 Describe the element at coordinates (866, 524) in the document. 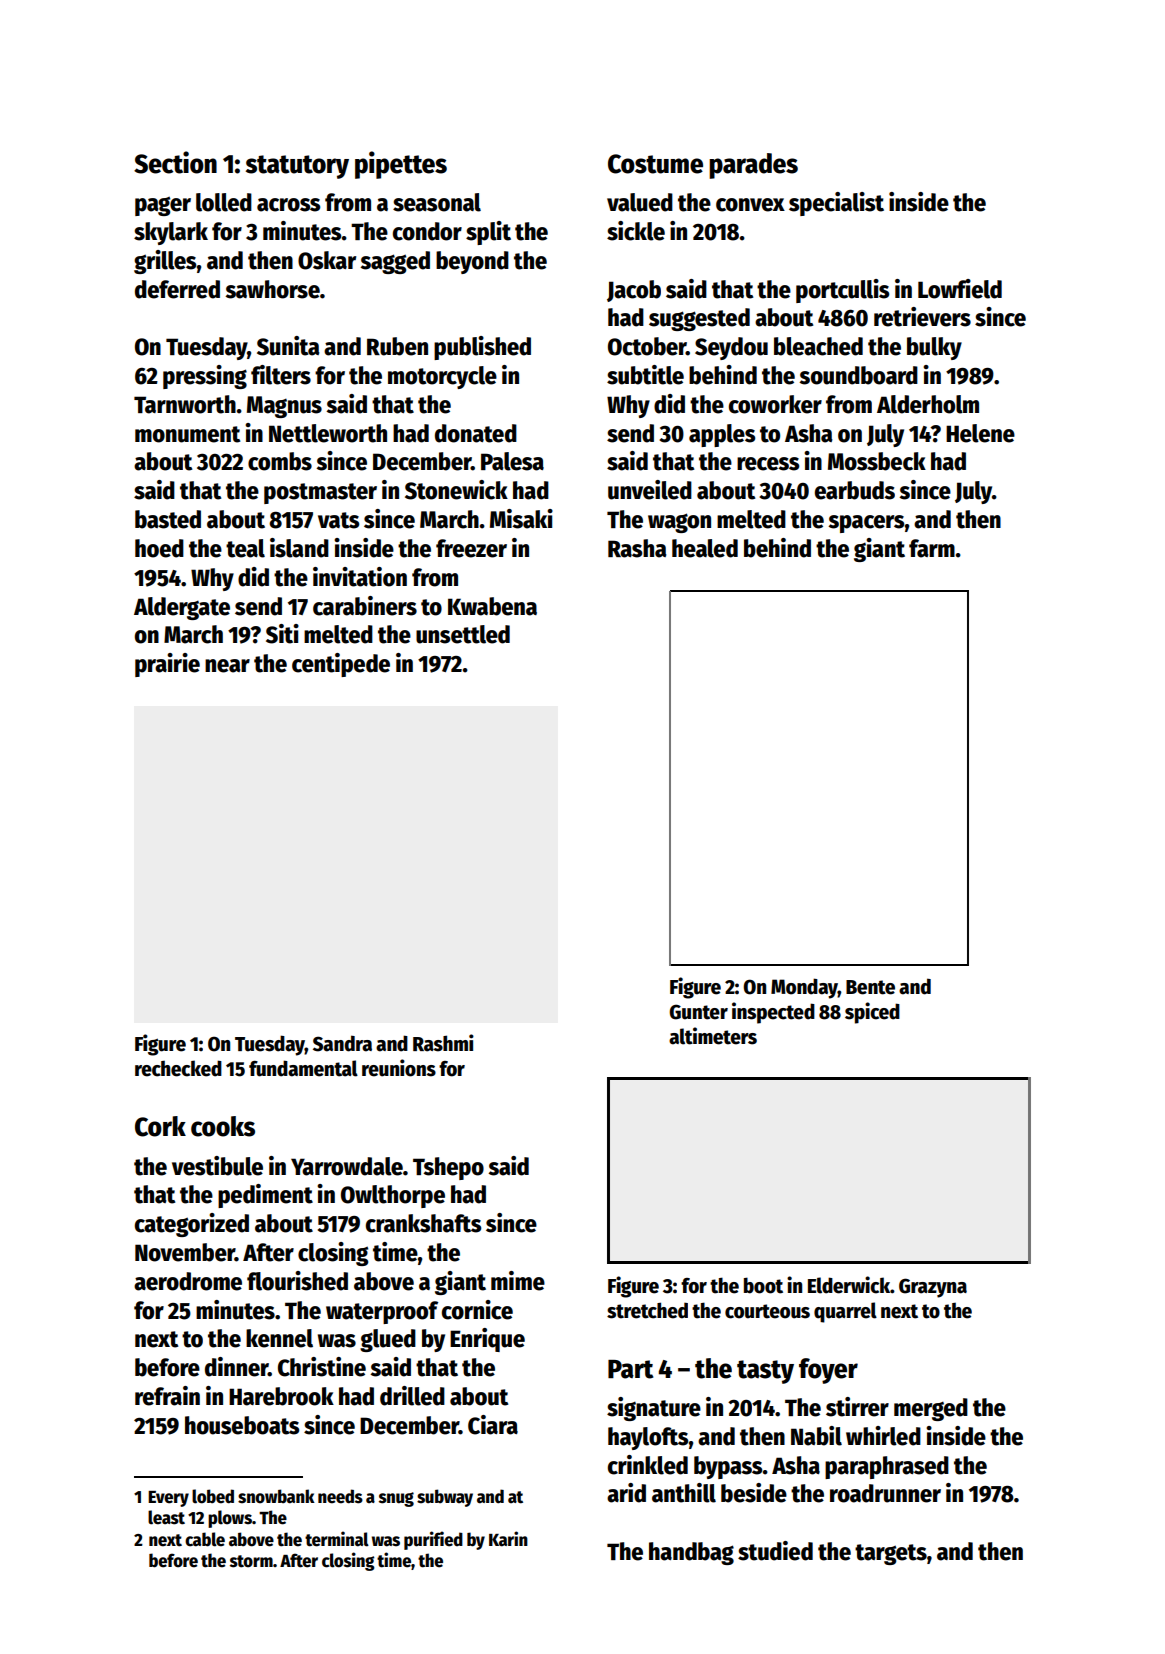

I see `spacers` at that location.
